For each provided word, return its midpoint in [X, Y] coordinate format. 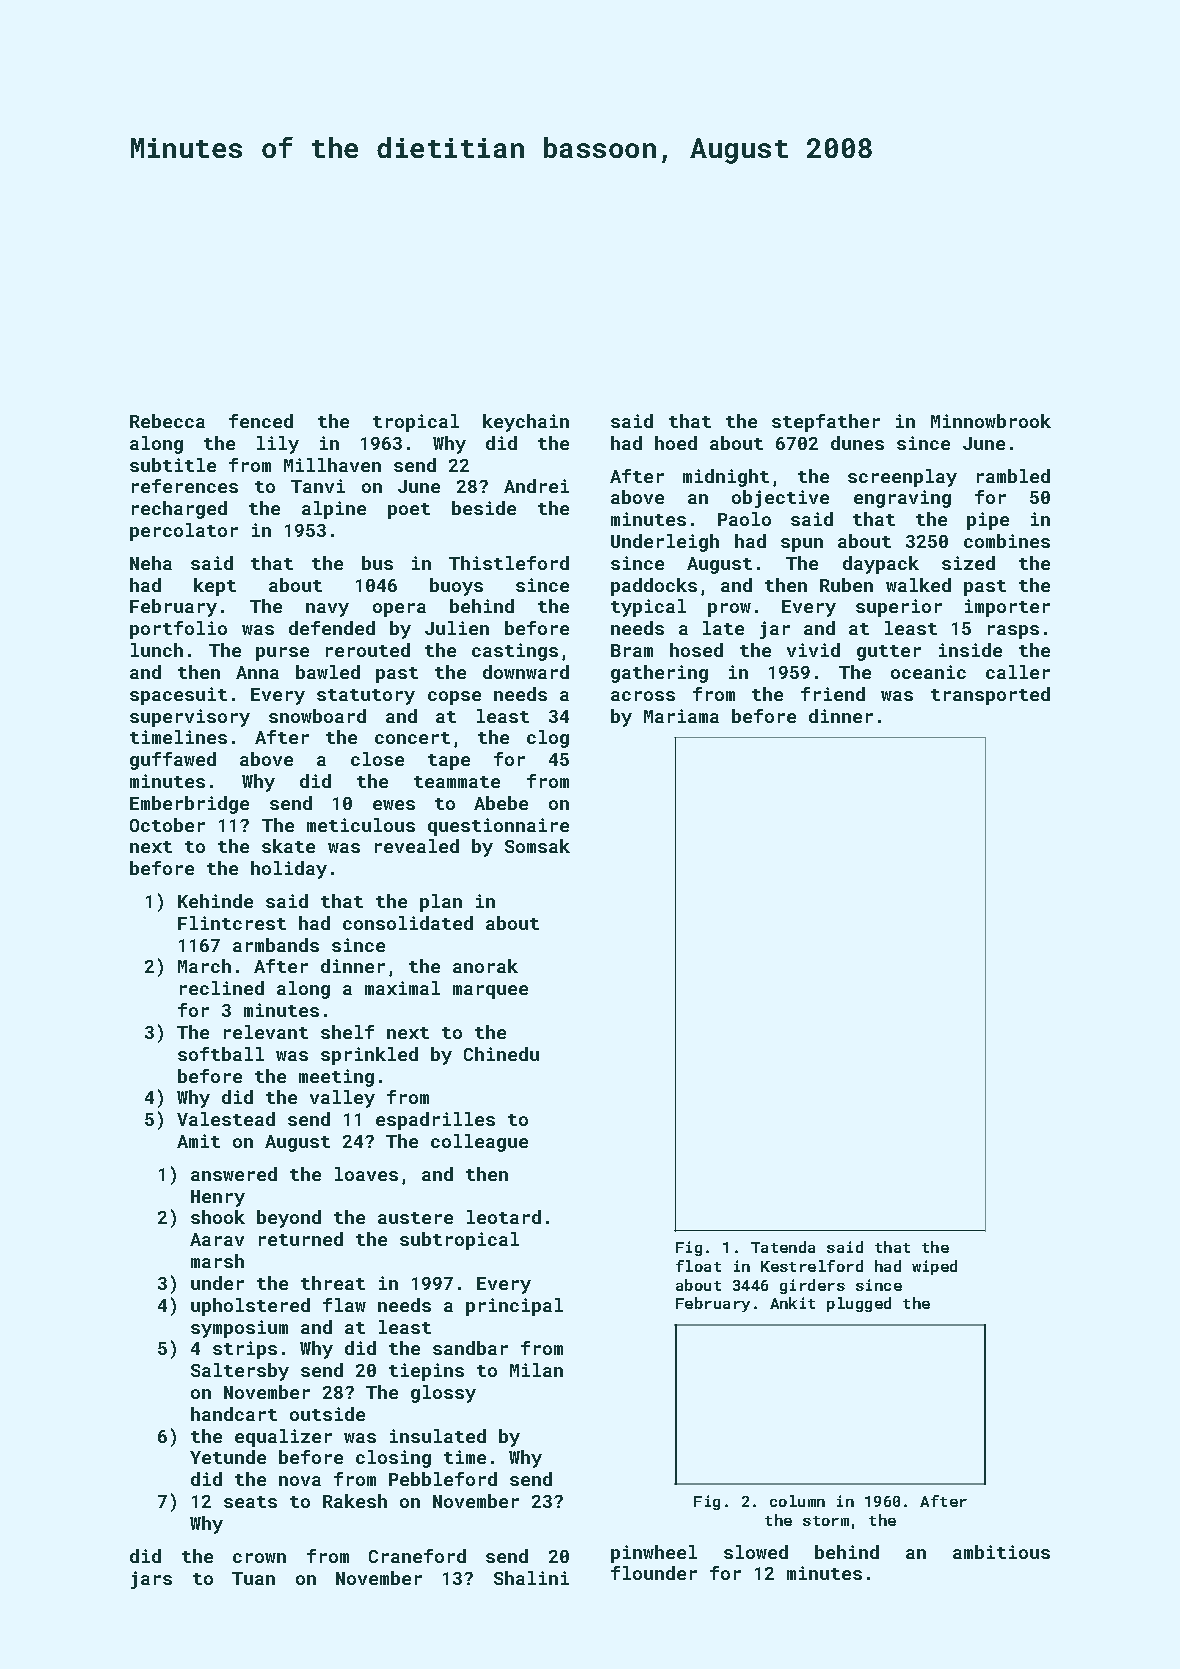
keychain [526, 423]
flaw [344, 1305]
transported [990, 696]
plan [441, 903]
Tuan [253, 1578]
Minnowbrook [991, 421]
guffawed [173, 761]
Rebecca [167, 421]
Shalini [531, 1578]
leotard [504, 1217]
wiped [934, 1267]
